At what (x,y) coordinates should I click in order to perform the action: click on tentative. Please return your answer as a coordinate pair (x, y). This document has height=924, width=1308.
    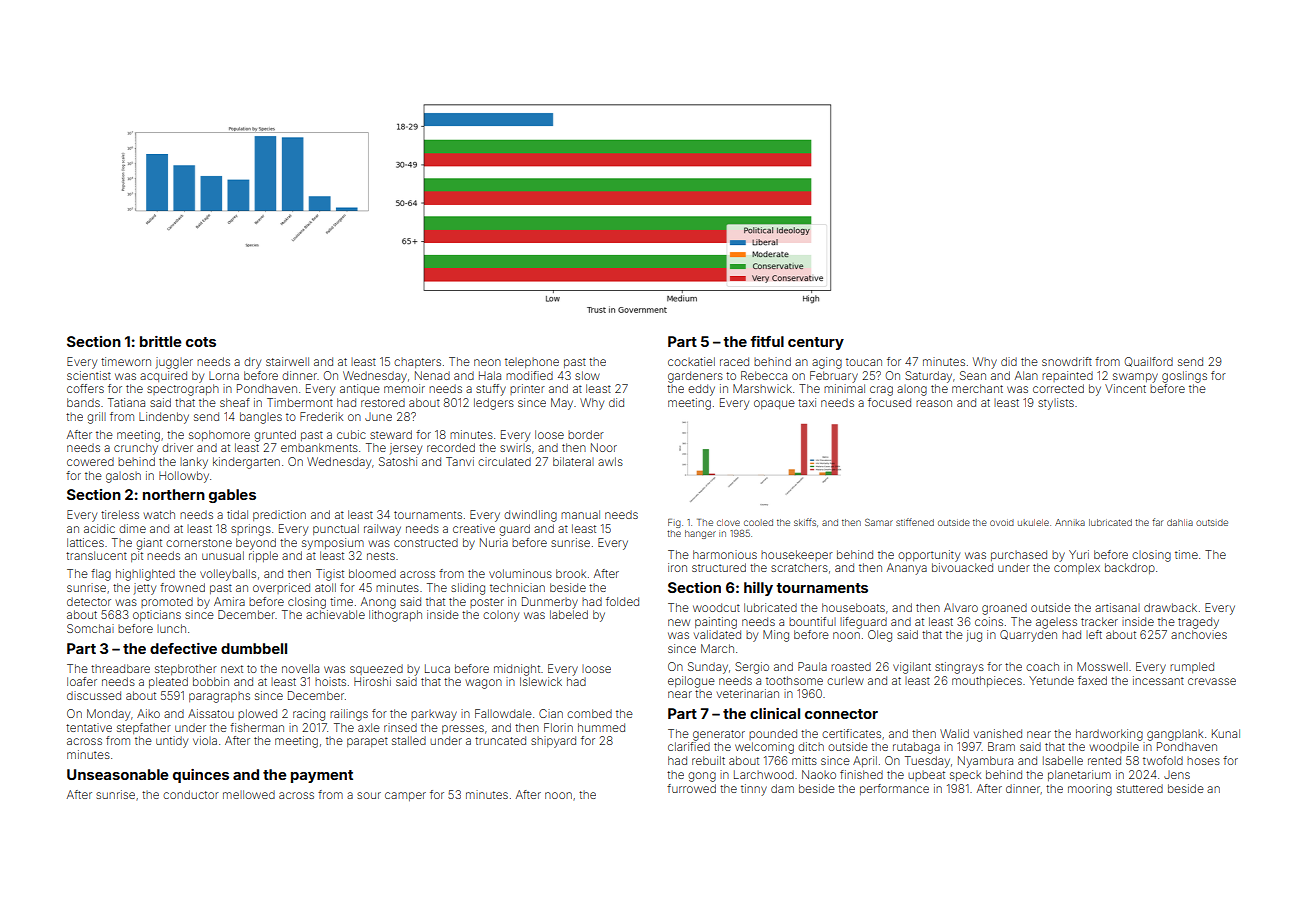
    Looking at the image, I should click on (89, 727).
